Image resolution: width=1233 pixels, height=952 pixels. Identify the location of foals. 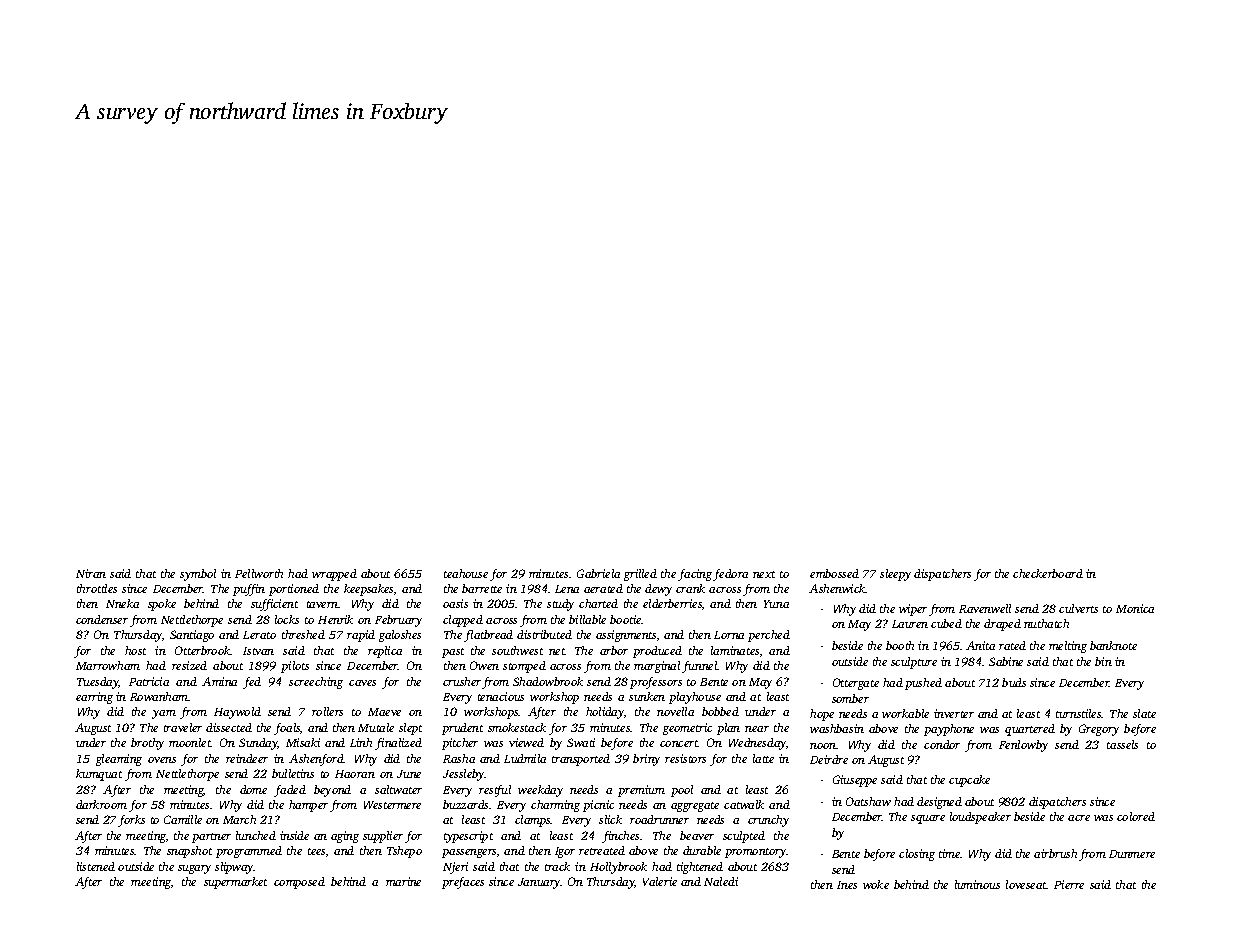
(287, 729).
